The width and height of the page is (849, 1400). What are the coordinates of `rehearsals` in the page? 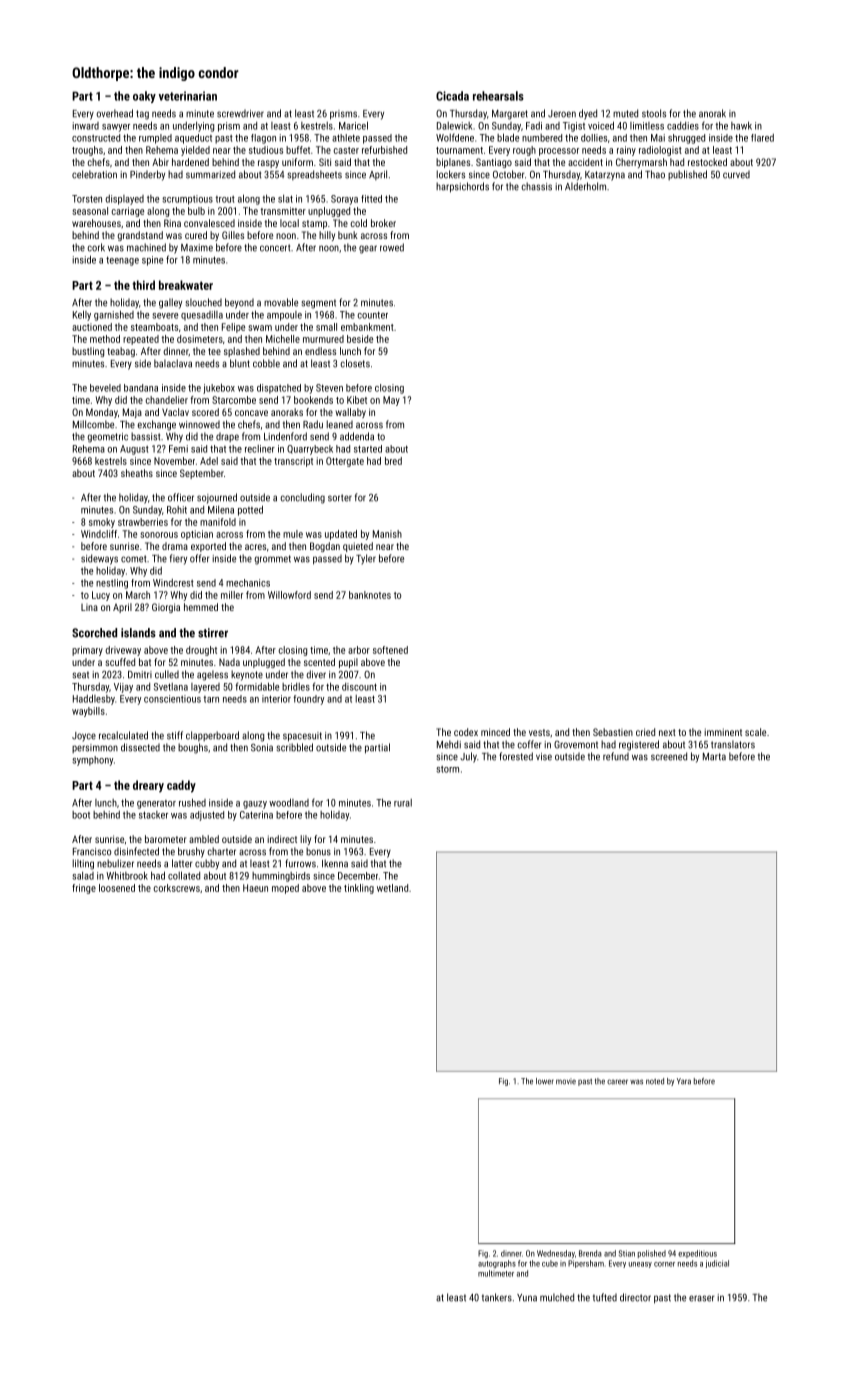 It's located at (498, 96).
